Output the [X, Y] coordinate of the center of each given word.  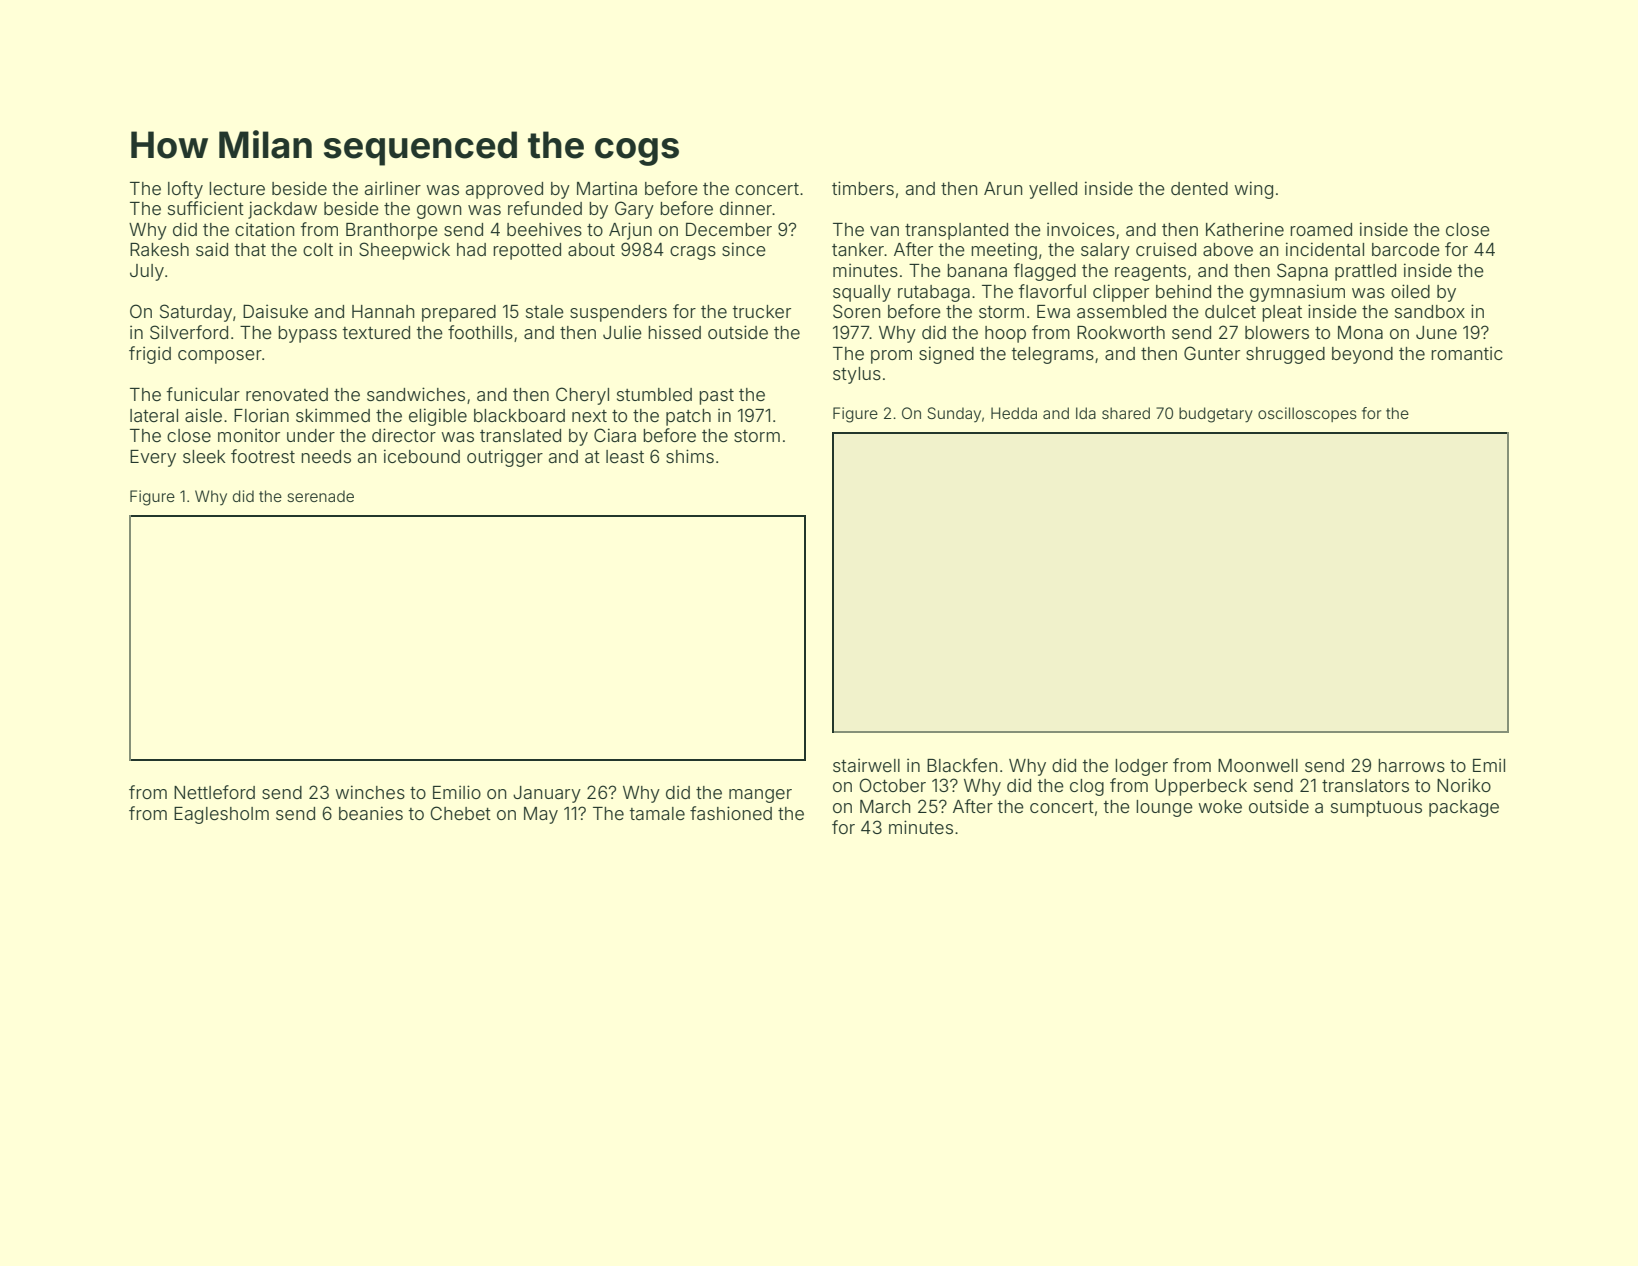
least [625, 456]
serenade [320, 496]
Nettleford [214, 792]
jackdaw [282, 210]
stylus [857, 375]
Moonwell [1258, 765]
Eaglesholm [221, 815]
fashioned [731, 813]
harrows [1411, 765]
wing [1253, 190]
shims [690, 456]
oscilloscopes [1307, 414]
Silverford [189, 332]
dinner [746, 208]
